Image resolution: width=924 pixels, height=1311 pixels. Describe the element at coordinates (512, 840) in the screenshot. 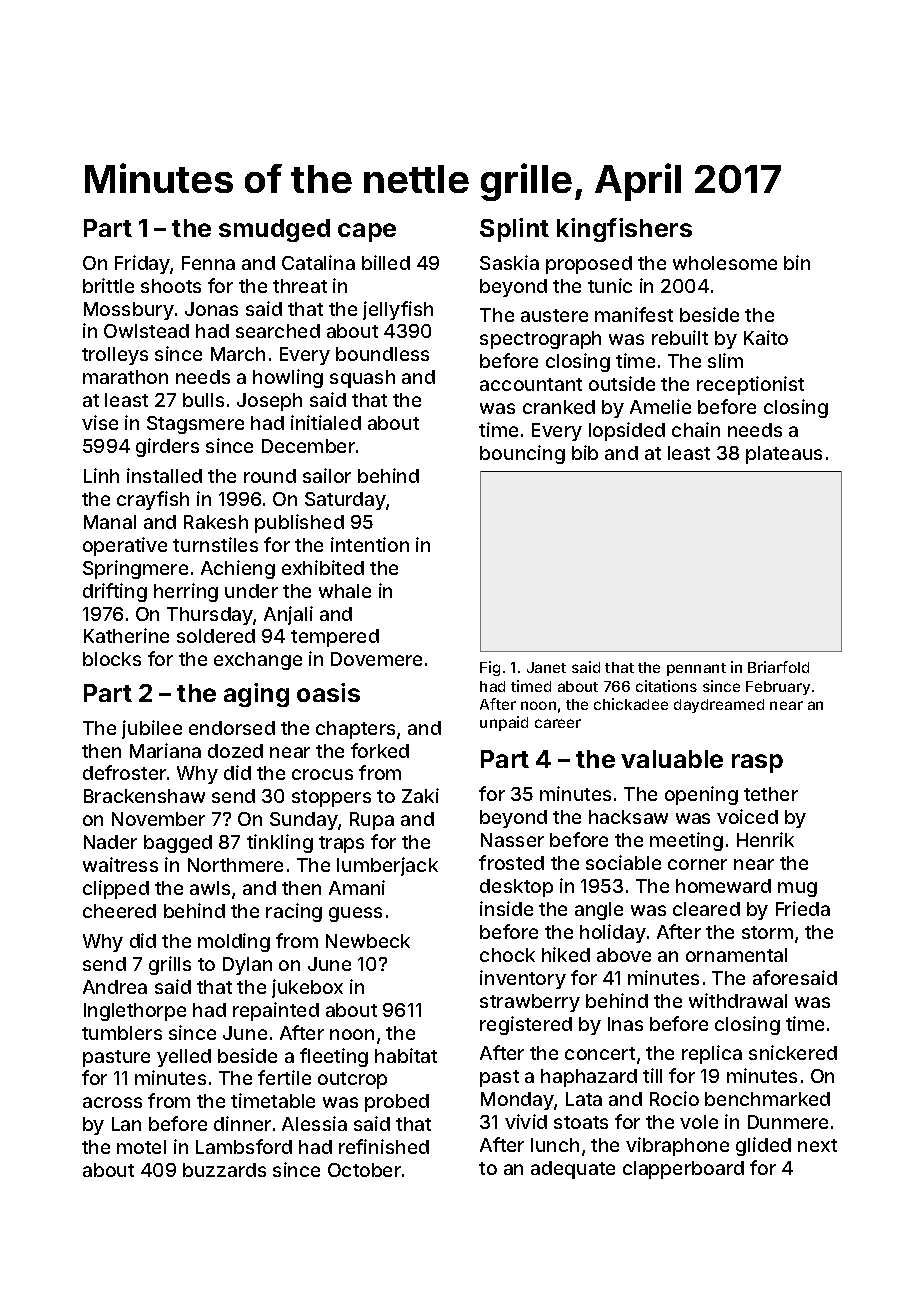

I see `Nasser` at that location.
